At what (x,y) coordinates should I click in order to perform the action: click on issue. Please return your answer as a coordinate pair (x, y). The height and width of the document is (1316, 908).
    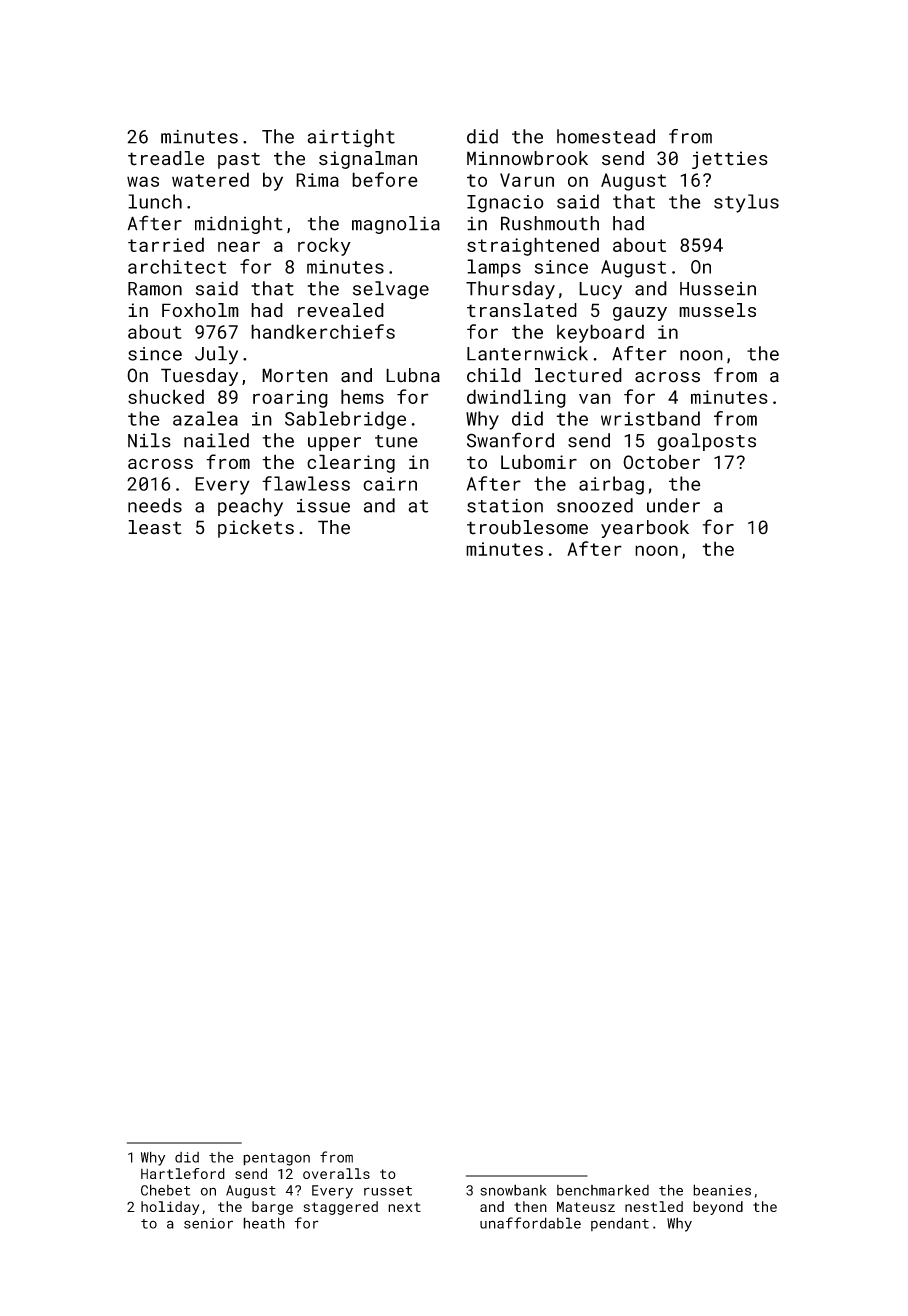
    Looking at the image, I should click on (323, 506).
